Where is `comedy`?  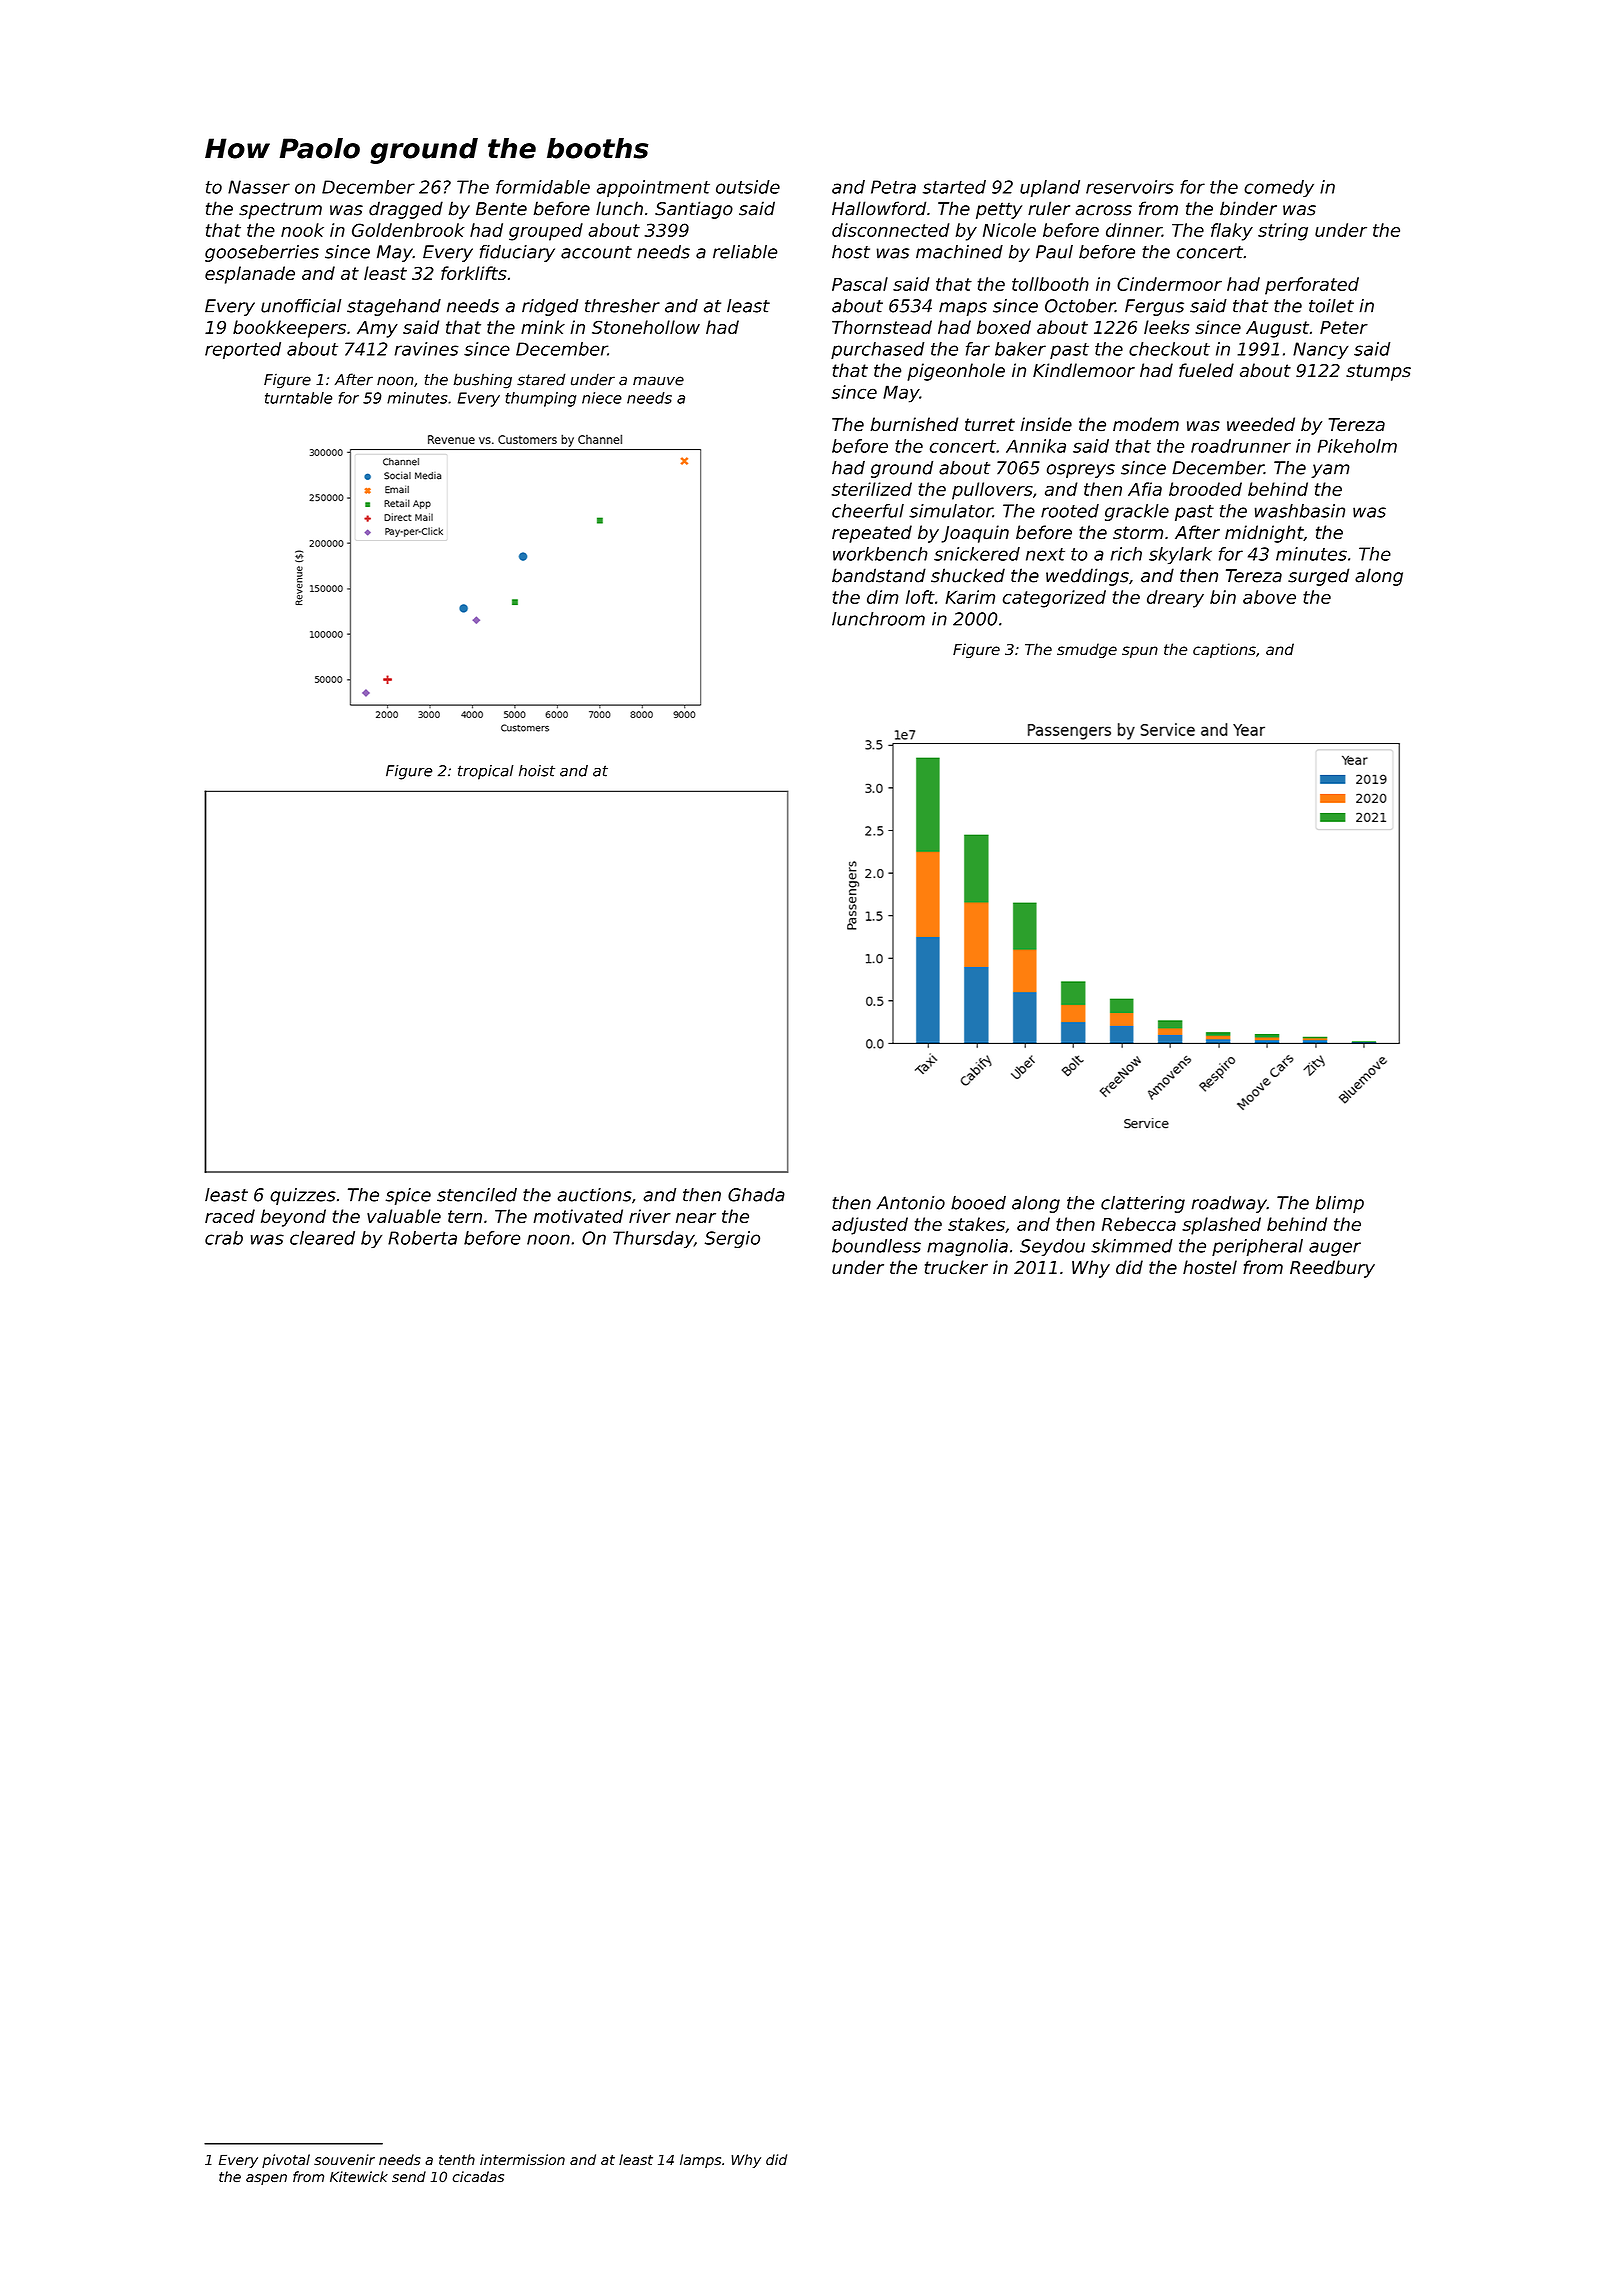
comedy is located at coordinates (1279, 188).
